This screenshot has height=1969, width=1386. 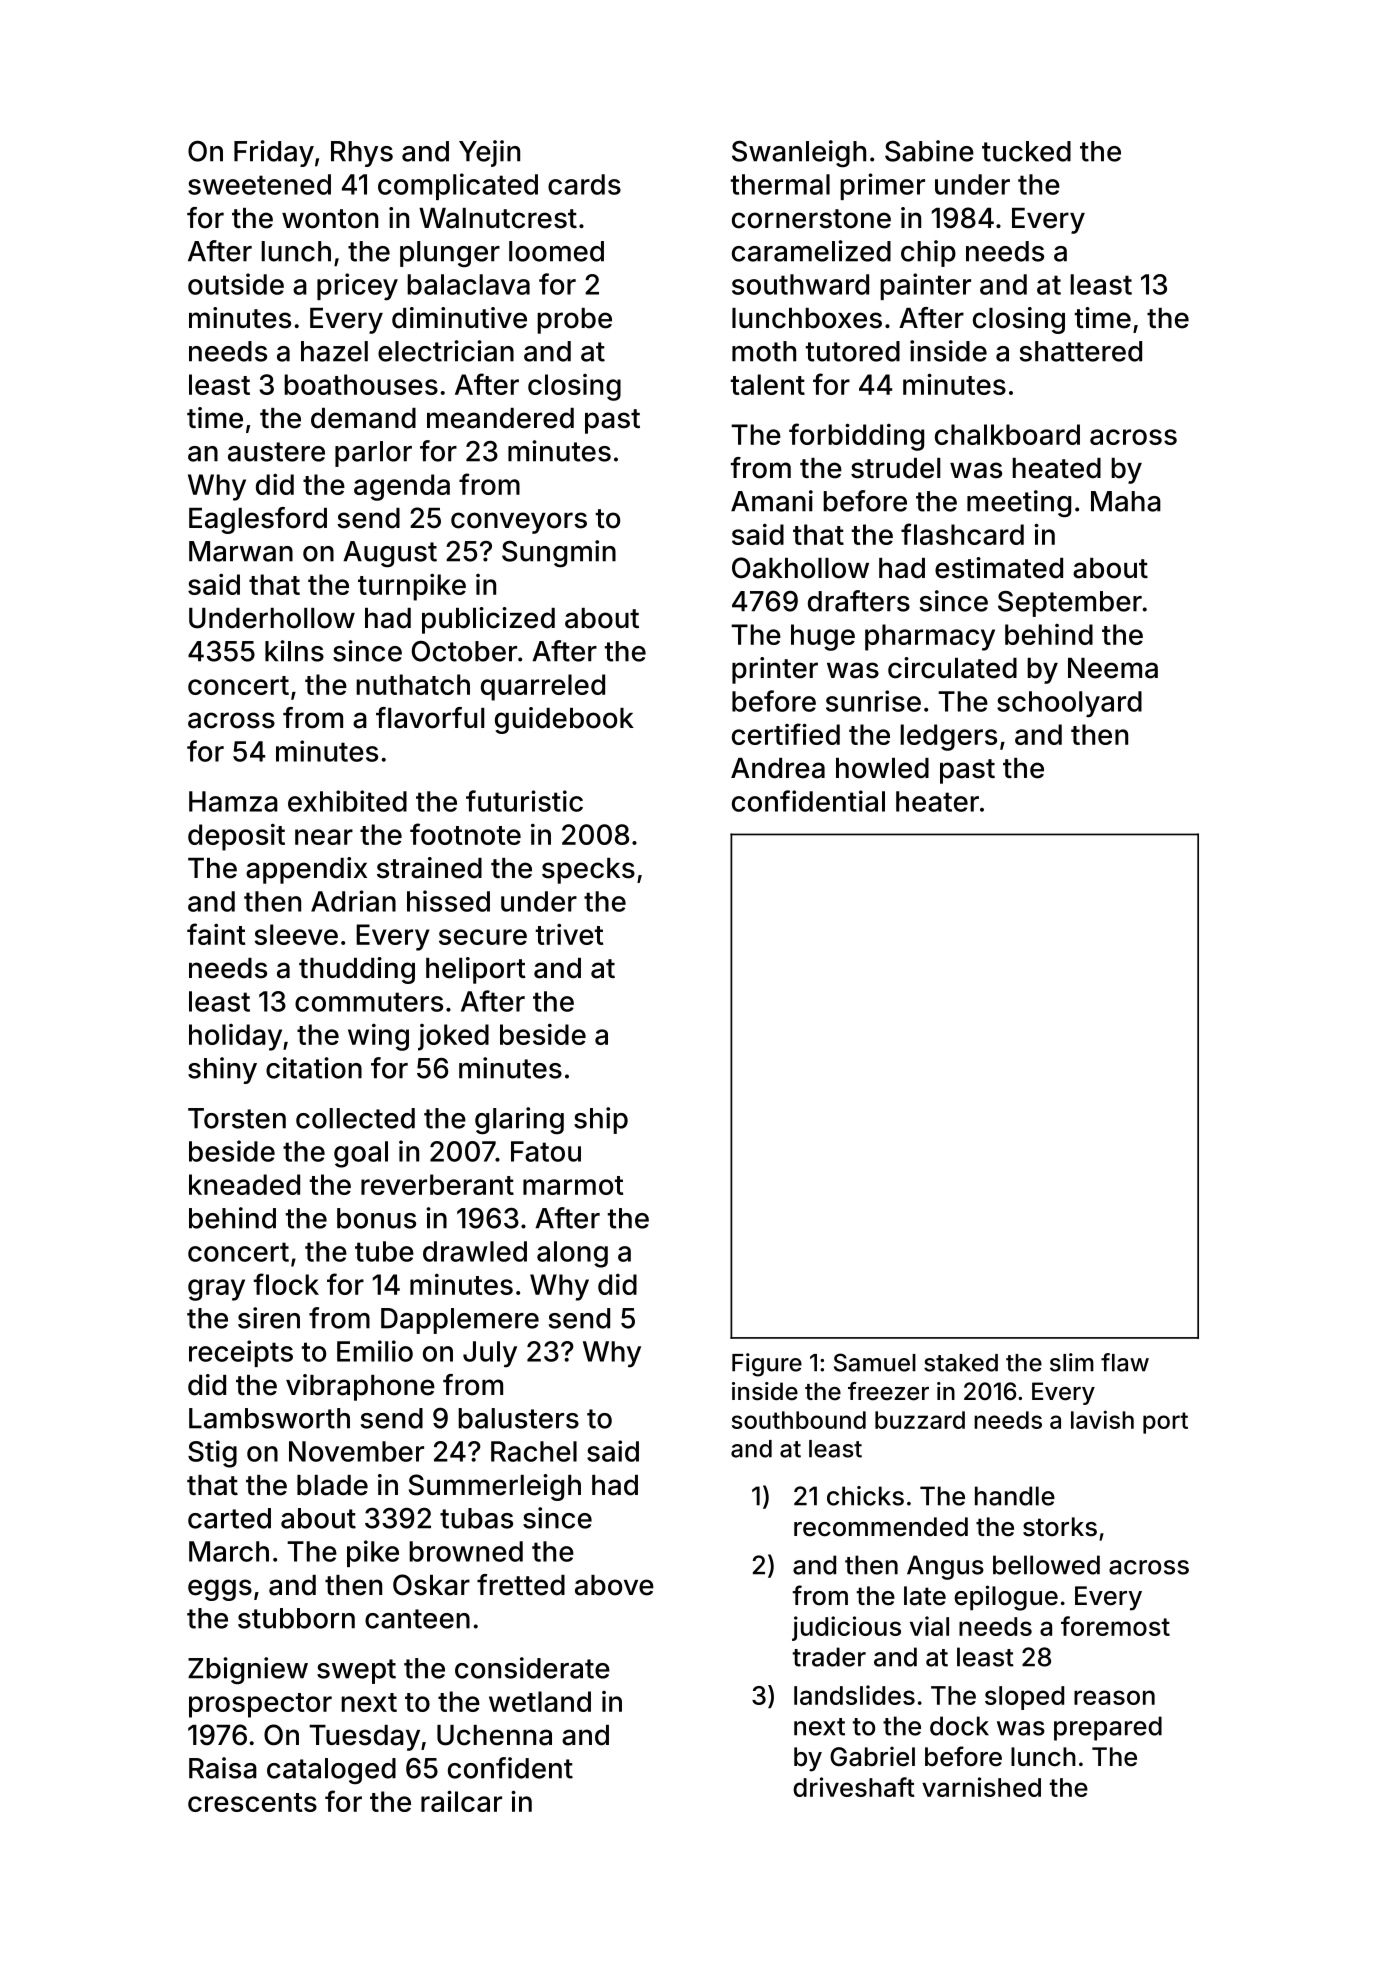 I want to click on boathouses, so click(x=361, y=384).
